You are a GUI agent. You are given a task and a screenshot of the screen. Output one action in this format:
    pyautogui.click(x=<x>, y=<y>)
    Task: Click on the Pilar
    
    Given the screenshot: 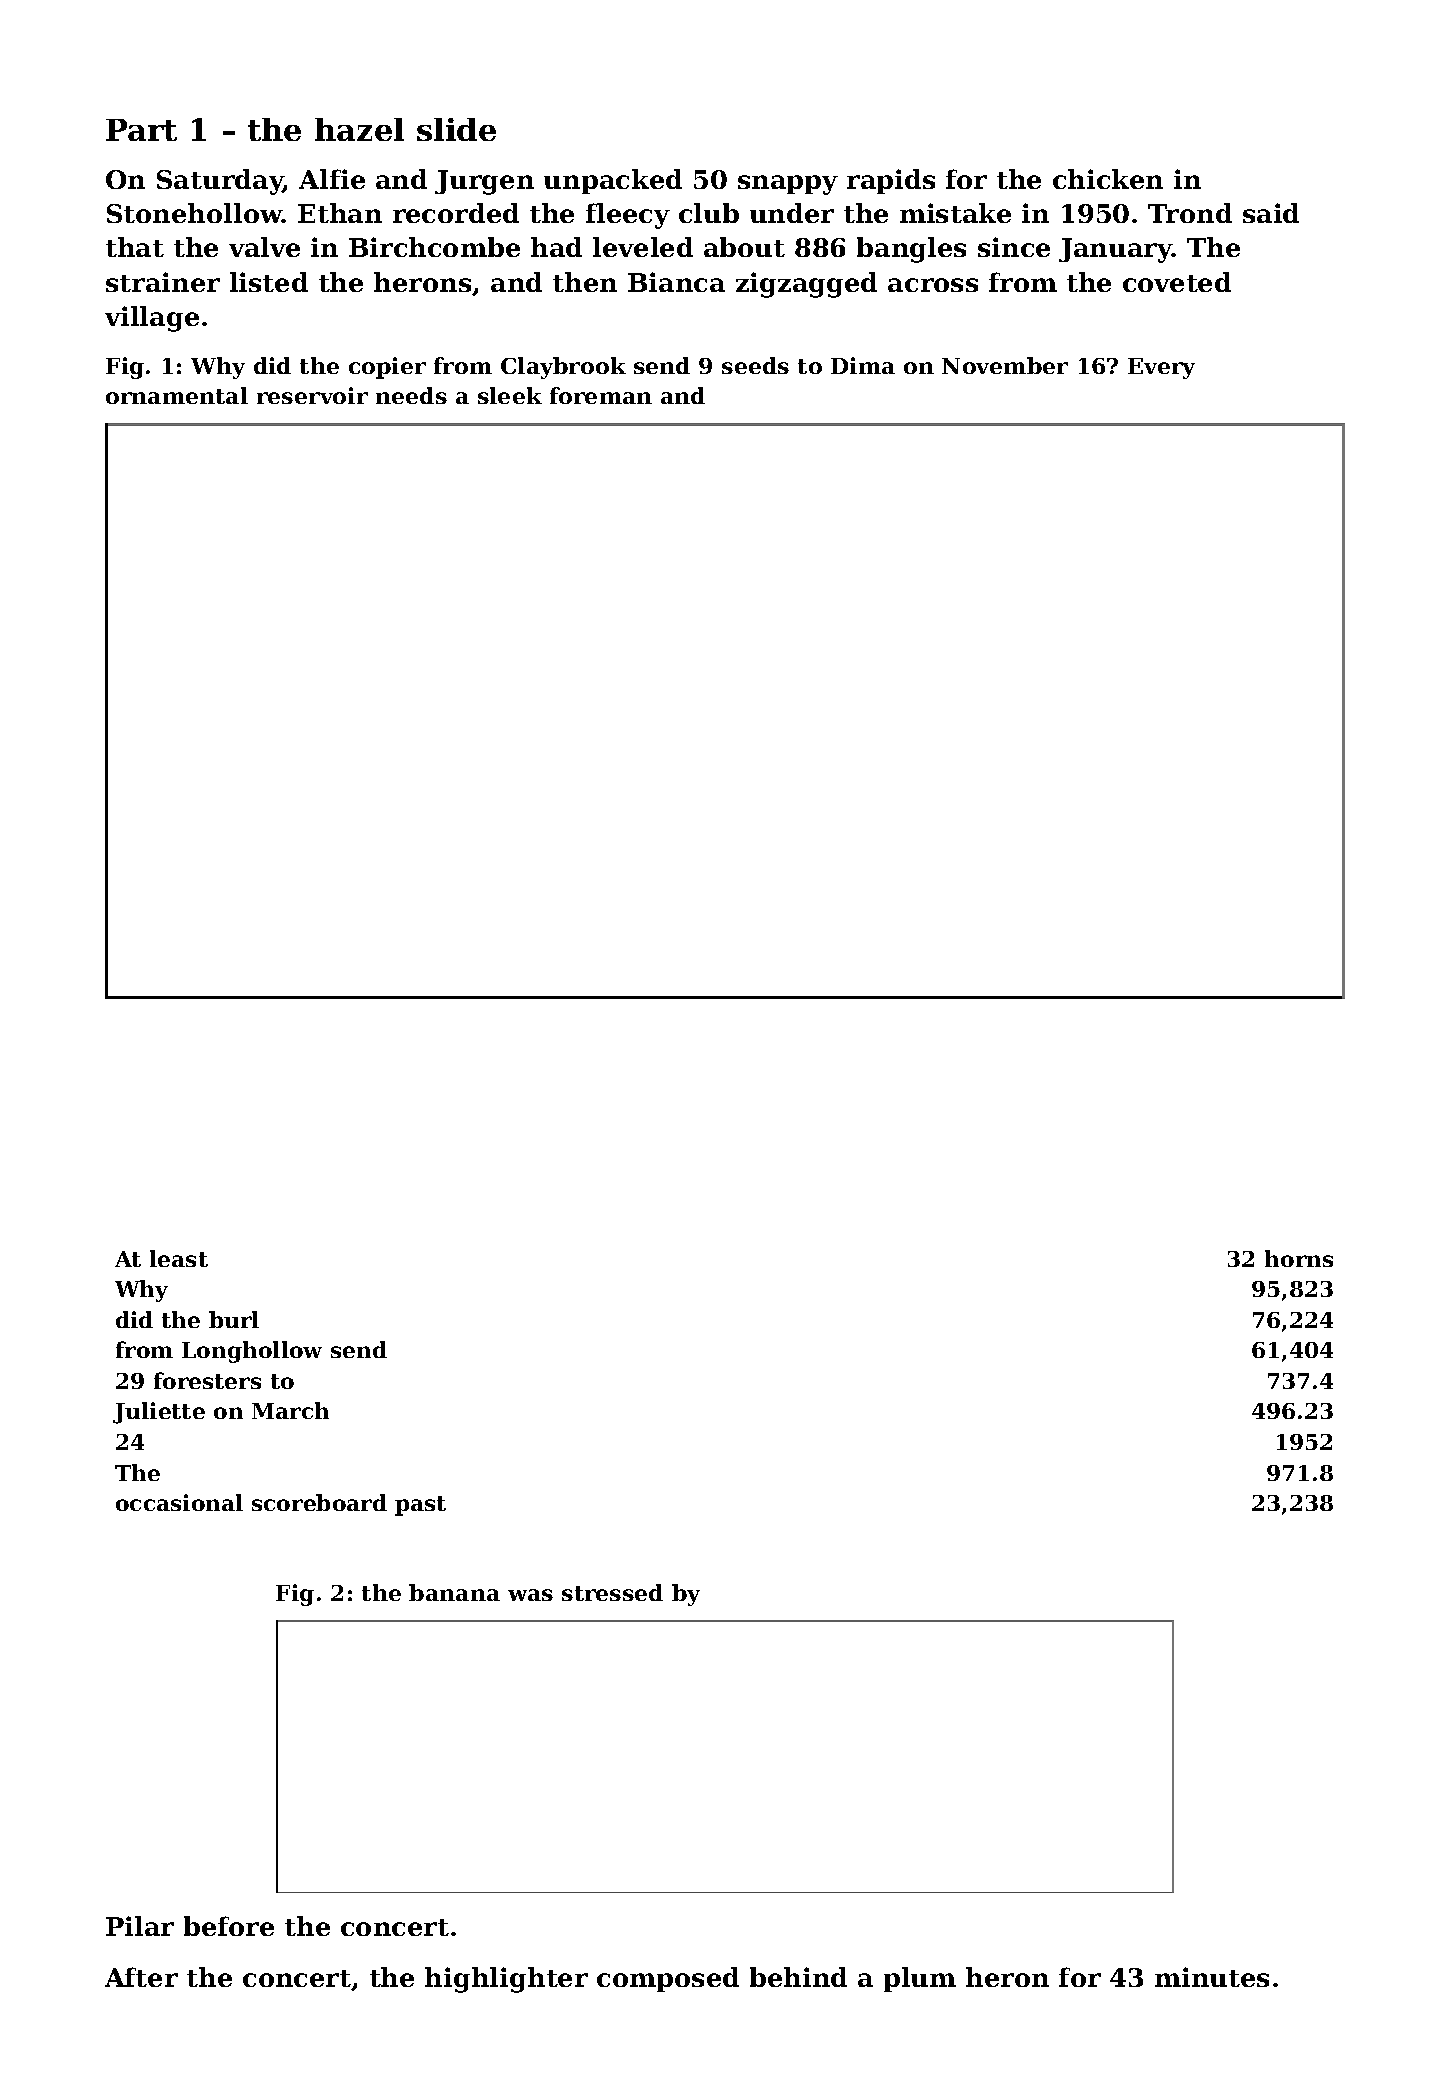 What is the action you would take?
    pyautogui.click(x=140, y=1926)
